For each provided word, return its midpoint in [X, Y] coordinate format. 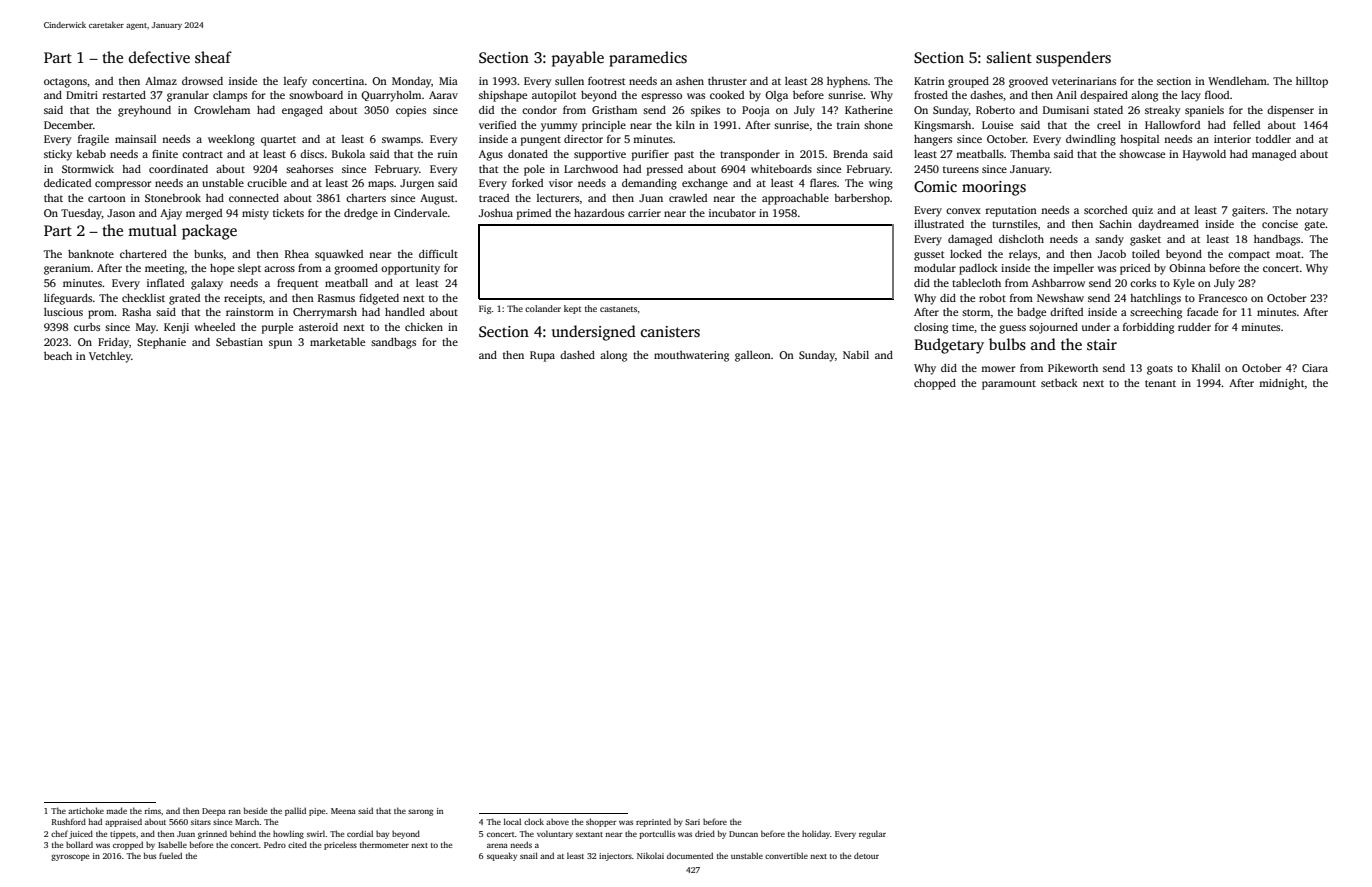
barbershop [862, 199]
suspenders [1073, 59]
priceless [340, 845]
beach [58, 356]
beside [255, 810]
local [512, 821]
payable [578, 59]
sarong [420, 812]
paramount [1009, 385]
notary [1312, 212]
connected [254, 198]
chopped [935, 384]
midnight [1282, 384]
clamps [230, 96]
